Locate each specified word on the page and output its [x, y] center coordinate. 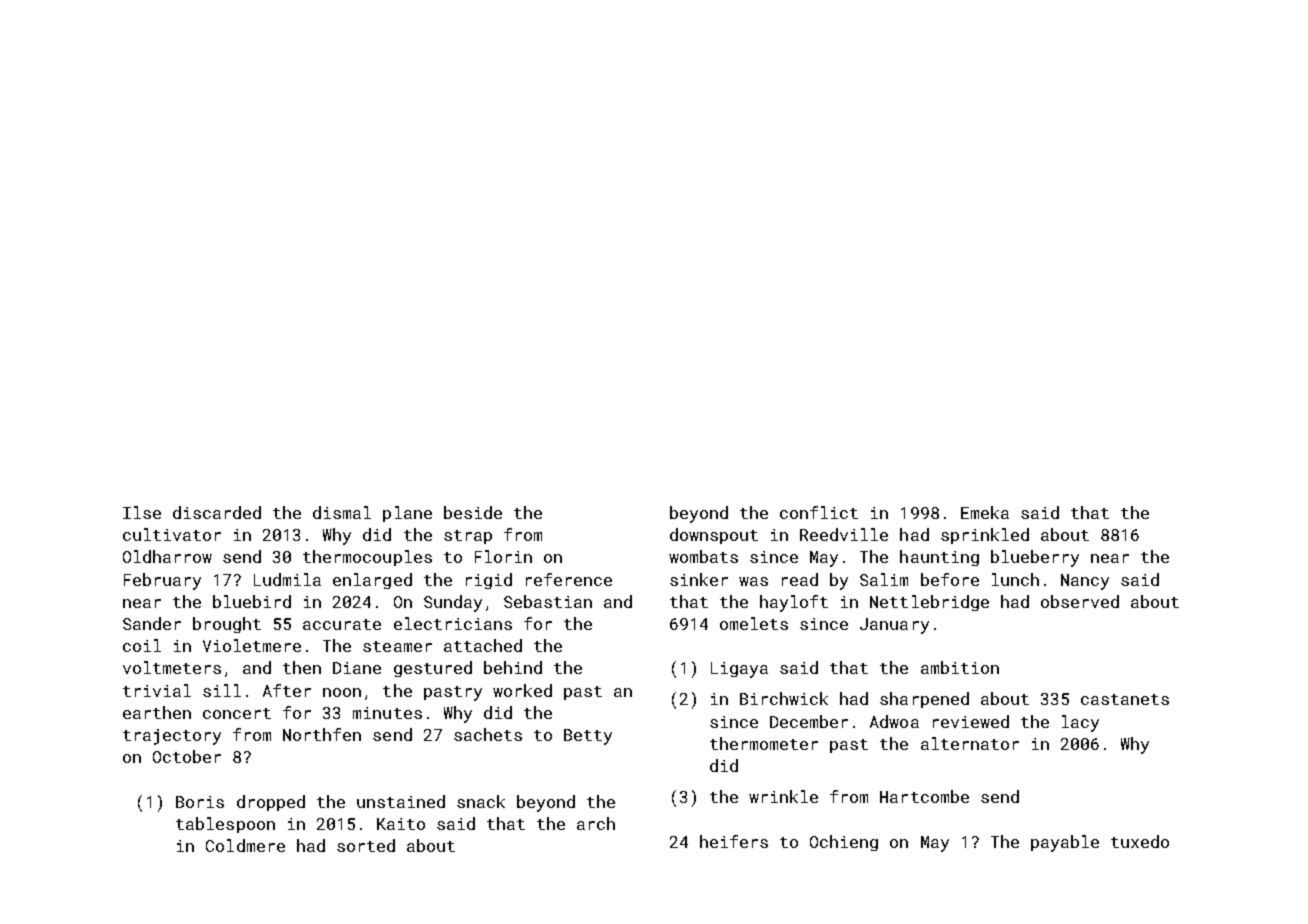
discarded [217, 512]
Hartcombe [924, 796]
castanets [1125, 699]
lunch [1015, 579]
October [187, 756]
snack [481, 801]
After [287, 690]
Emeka [985, 512]
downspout [714, 536]
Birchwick [784, 698]
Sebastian [548, 601]
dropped [271, 803]
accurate [342, 624]
